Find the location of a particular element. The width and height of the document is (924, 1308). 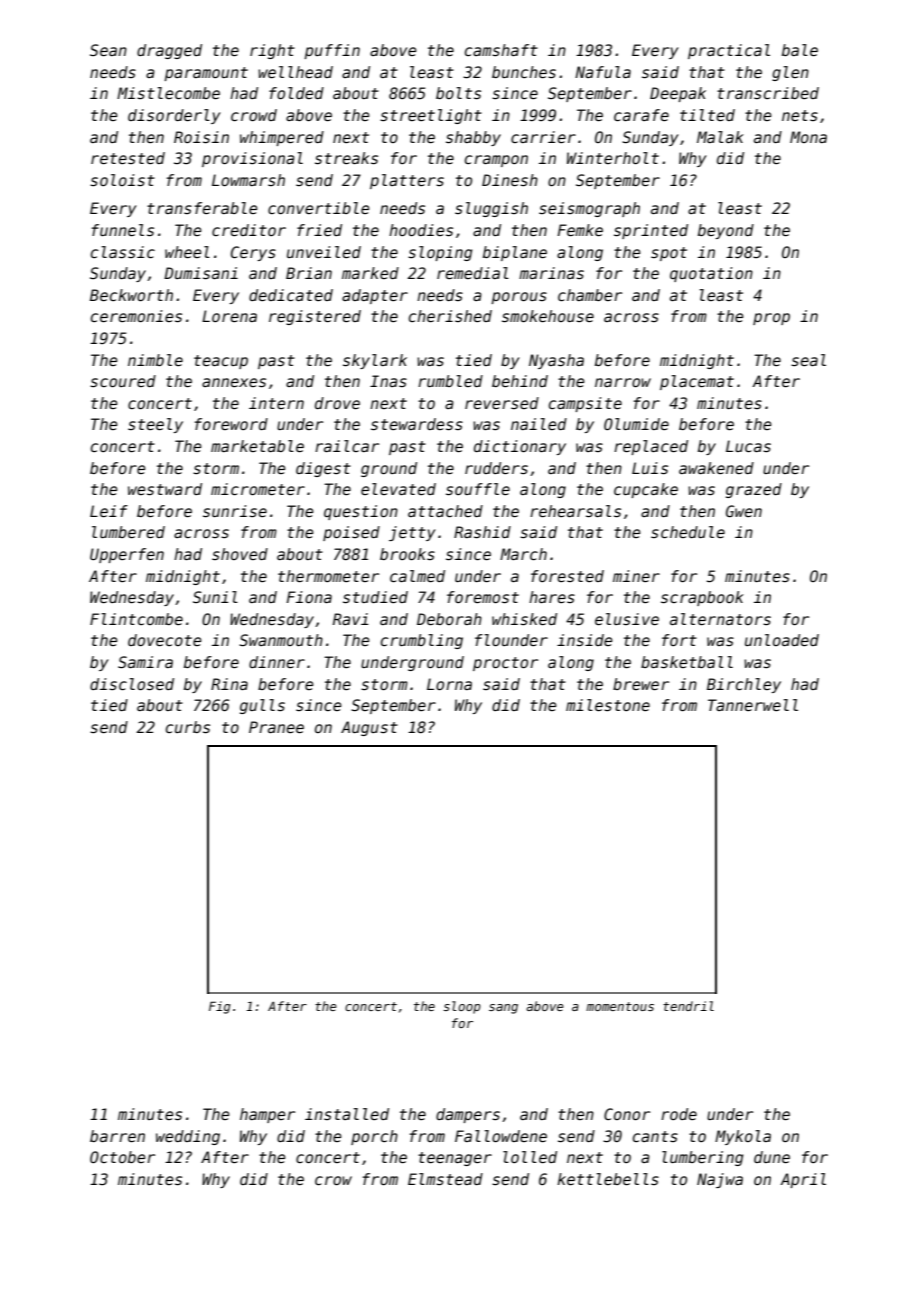

Sunil is located at coordinates (215, 597).
